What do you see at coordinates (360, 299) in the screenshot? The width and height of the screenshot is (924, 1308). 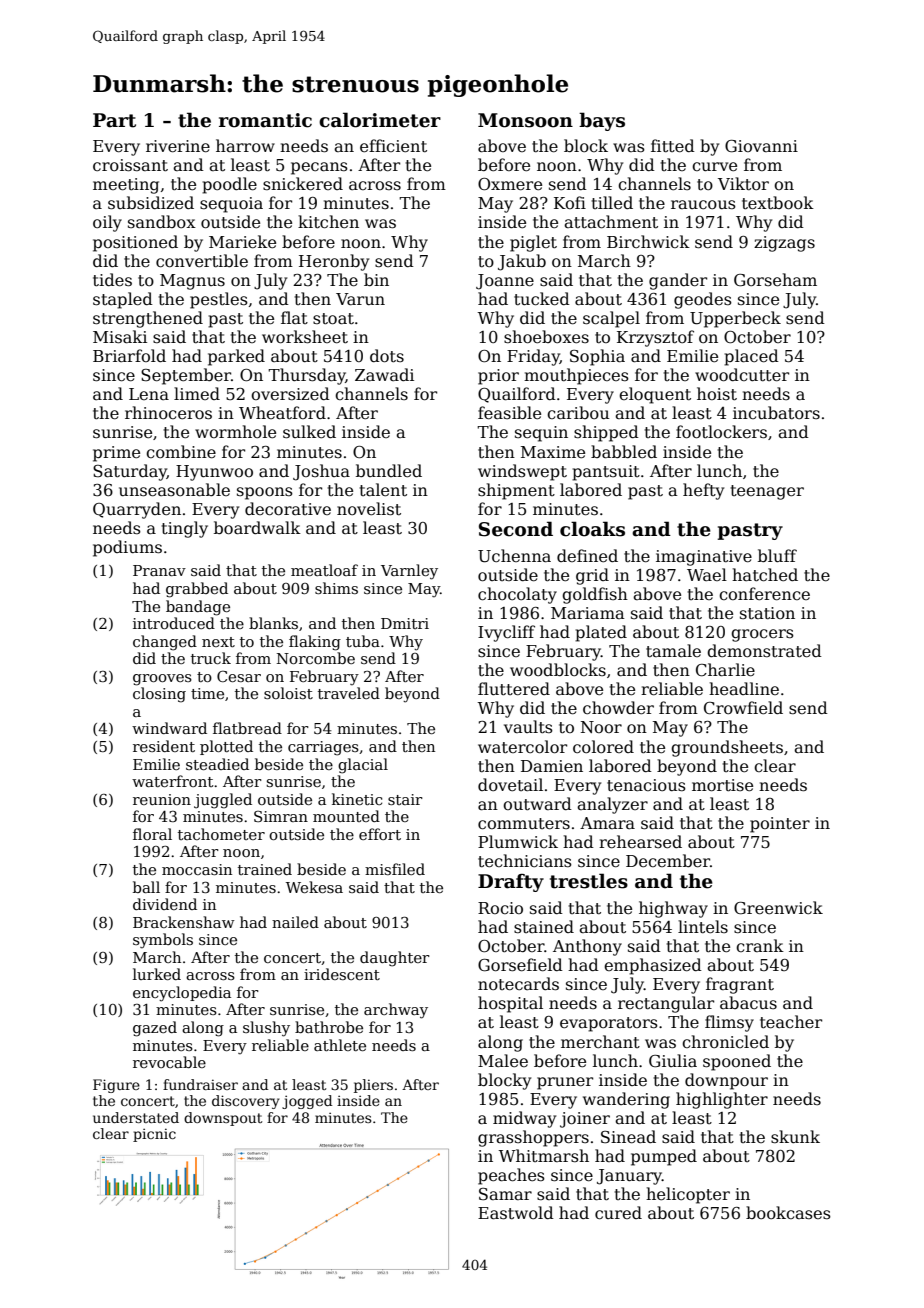 I see `Varun` at bounding box center [360, 299].
